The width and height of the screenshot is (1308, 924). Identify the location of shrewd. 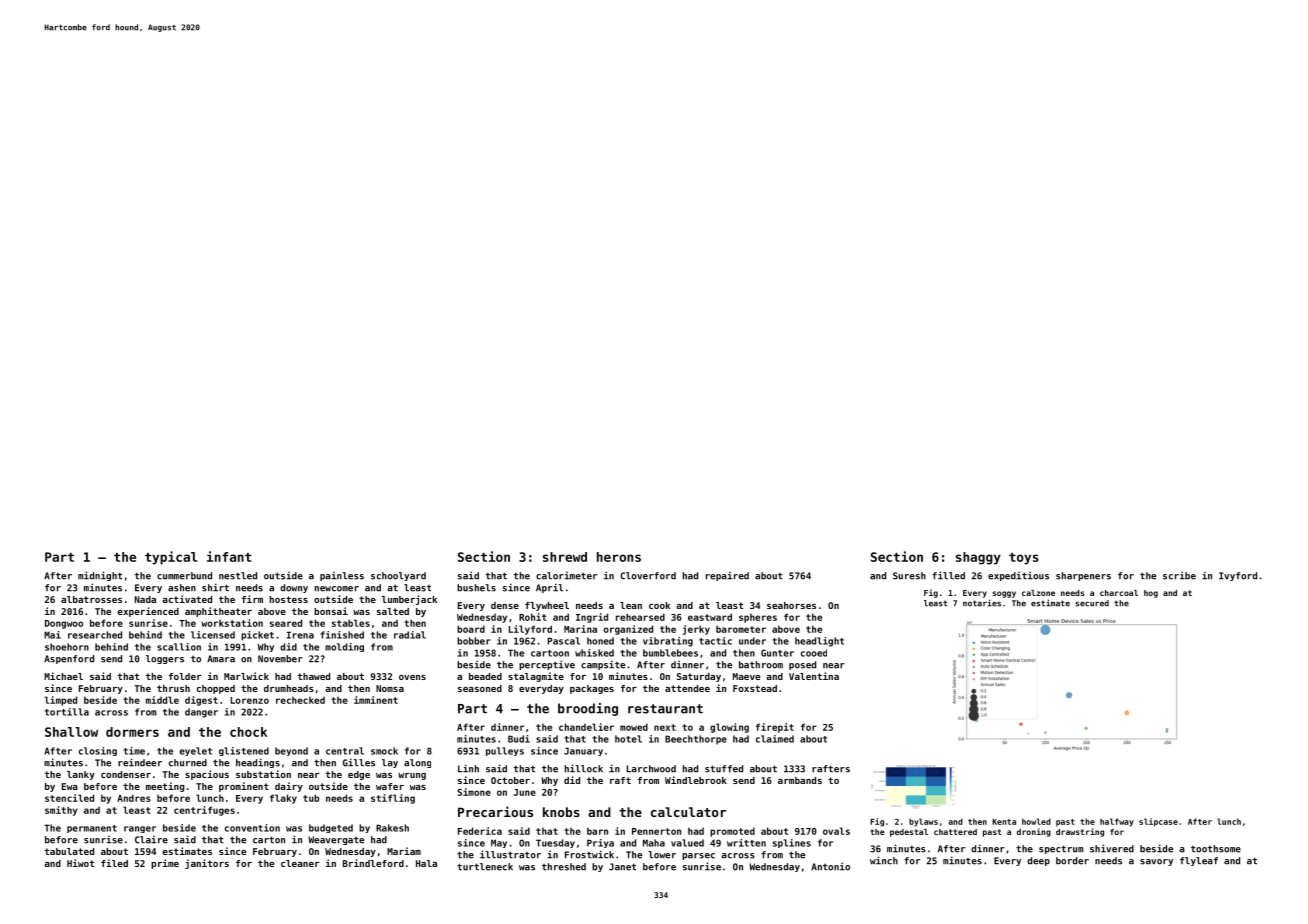
(565, 557).
